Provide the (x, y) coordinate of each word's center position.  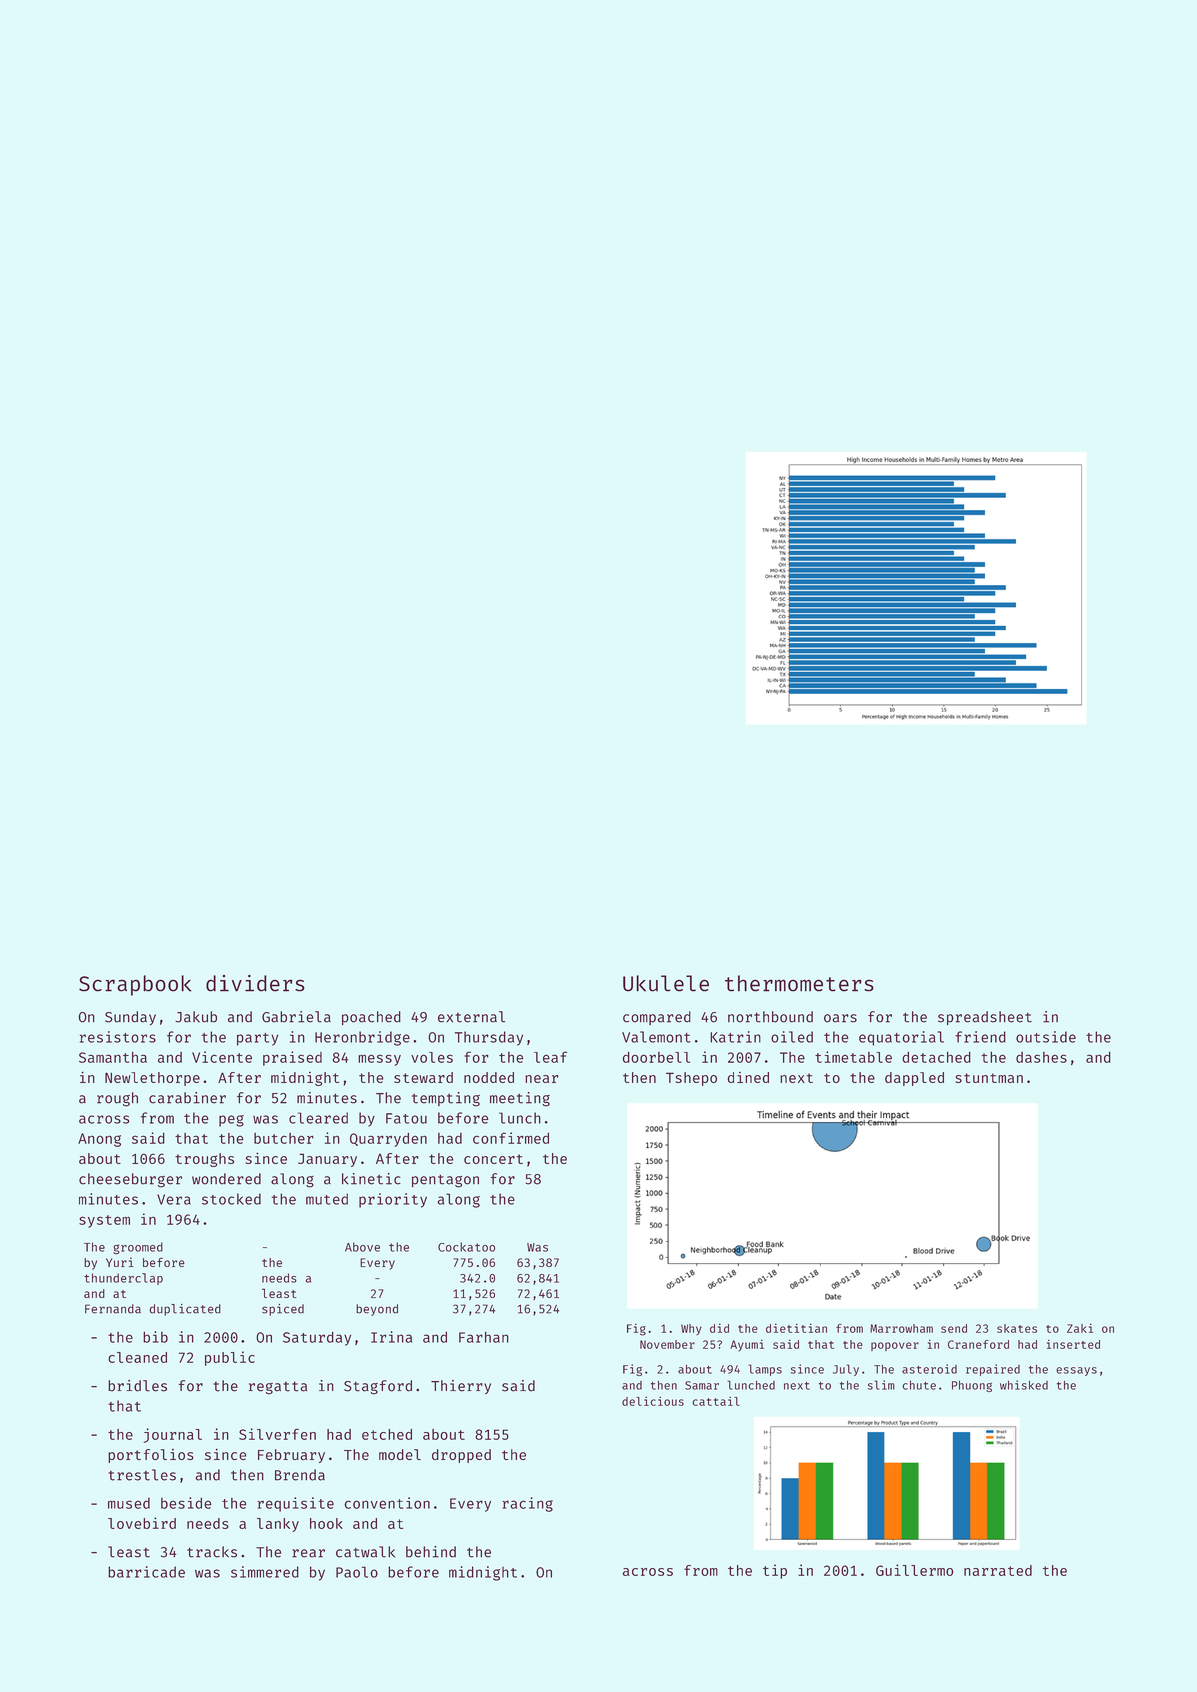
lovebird (142, 1523)
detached (936, 1057)
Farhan (484, 1337)
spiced (283, 1310)
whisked (1024, 1385)
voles (432, 1057)
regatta (278, 1388)
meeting (520, 1099)
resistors (118, 1037)
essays (1076, 1371)
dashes (1041, 1057)
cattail (716, 1401)
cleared (318, 1118)
